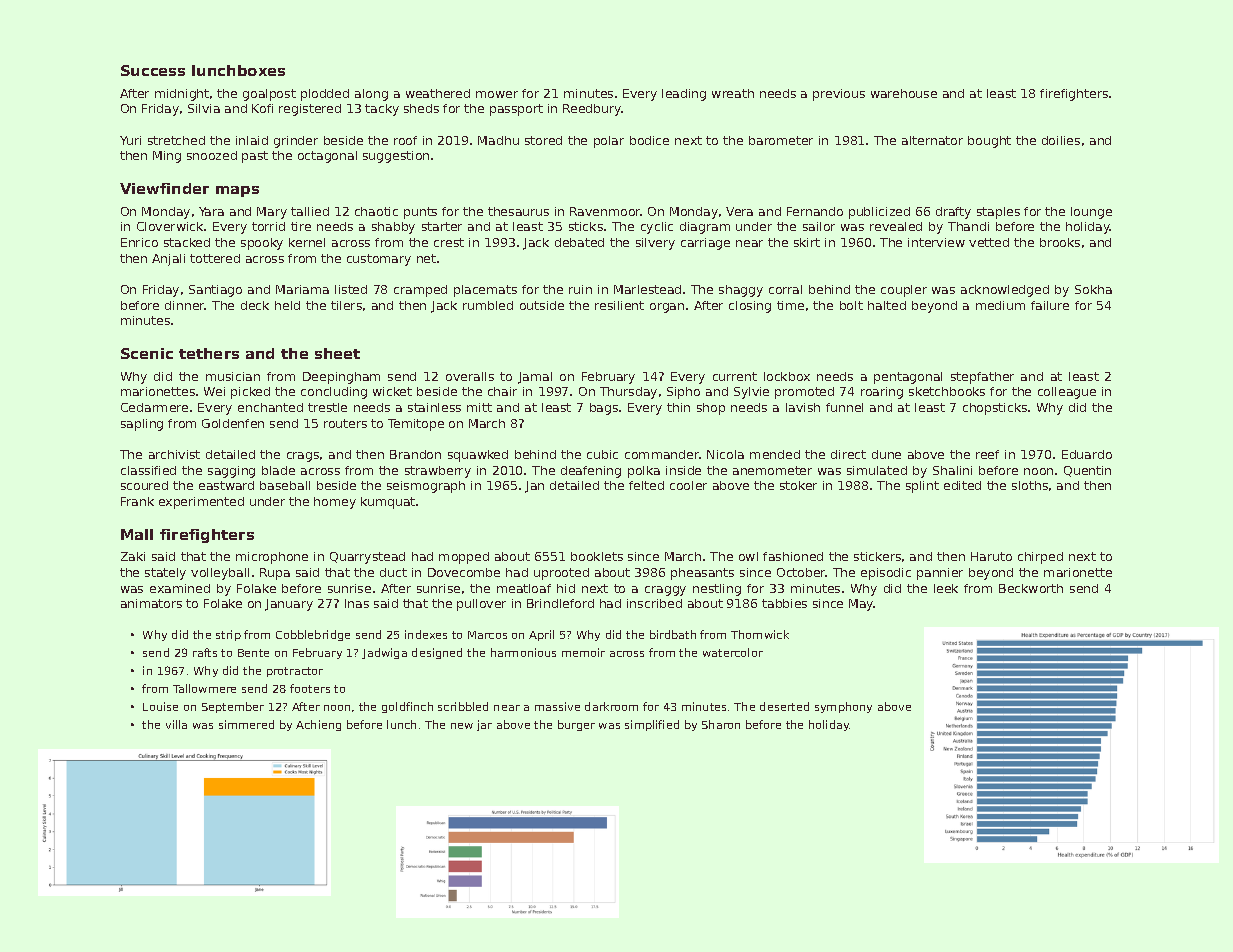 Image resolution: width=1233 pixels, height=952 pixels. Describe the element at coordinates (153, 70) in the page. I see `Success` at that location.
